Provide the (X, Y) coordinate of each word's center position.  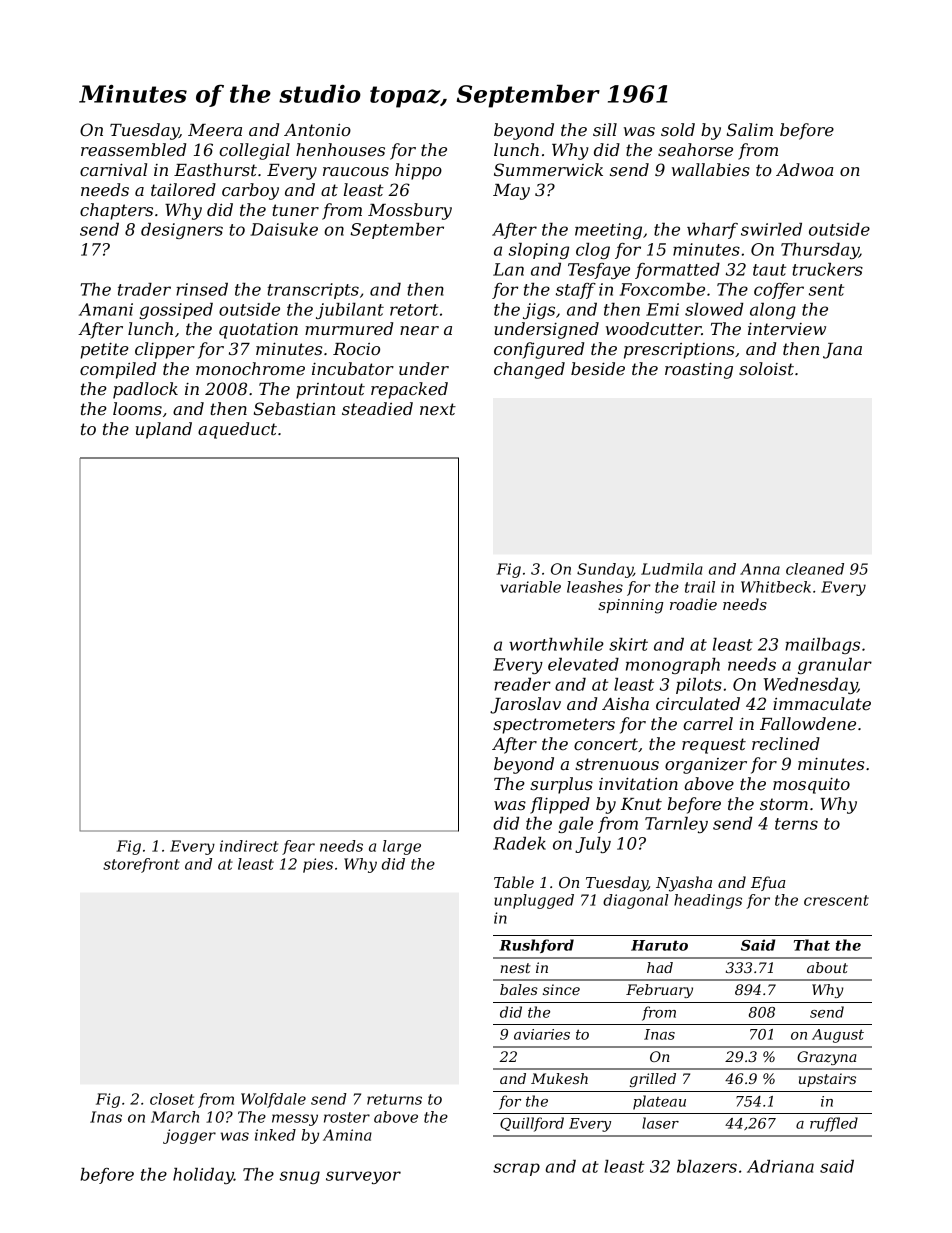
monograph (673, 666)
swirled (771, 229)
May (511, 192)
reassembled (133, 149)
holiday (203, 1176)
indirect (249, 846)
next (438, 409)
